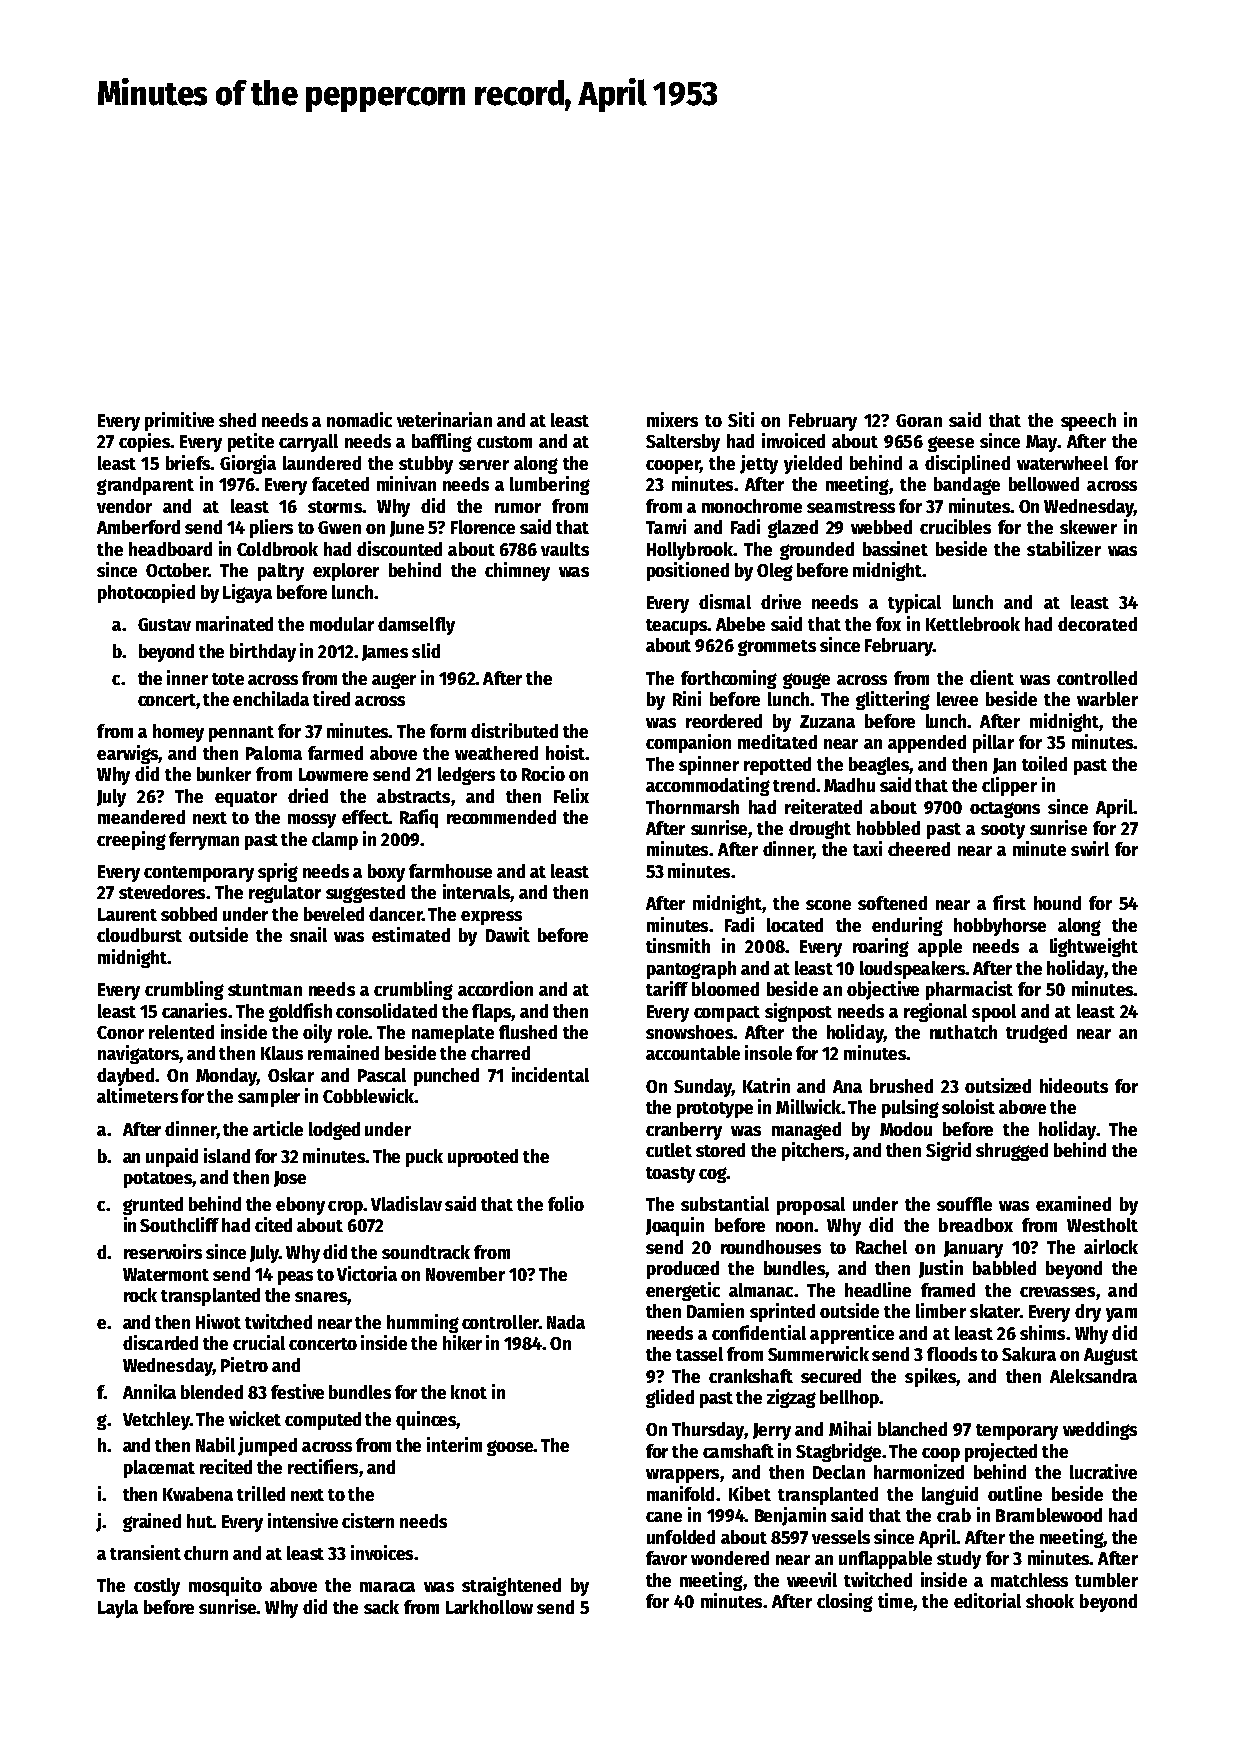 This image has height=1747, width=1235. I want to click on Rocio, so click(543, 773).
